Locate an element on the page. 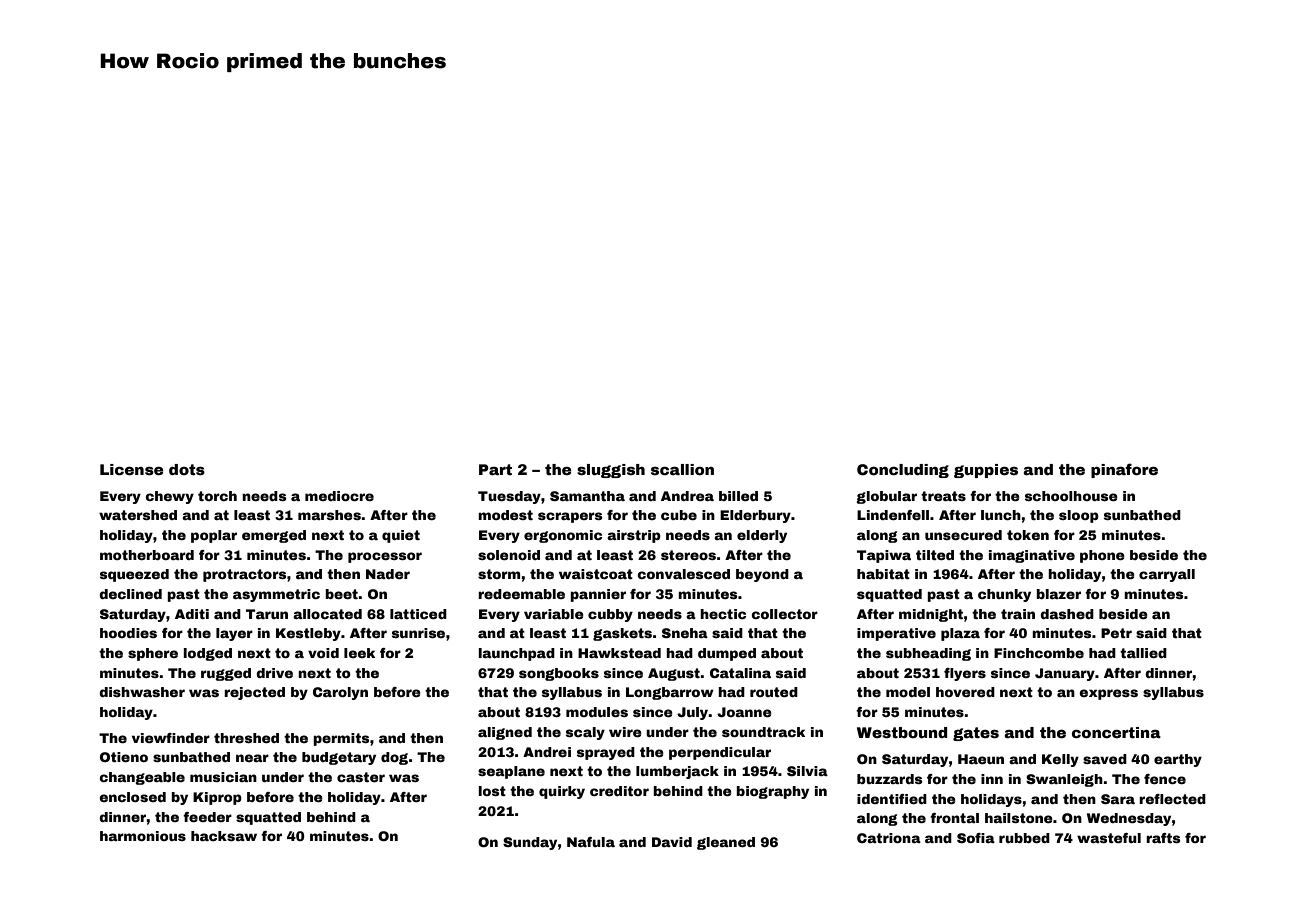  Sunday is located at coordinates (530, 843).
